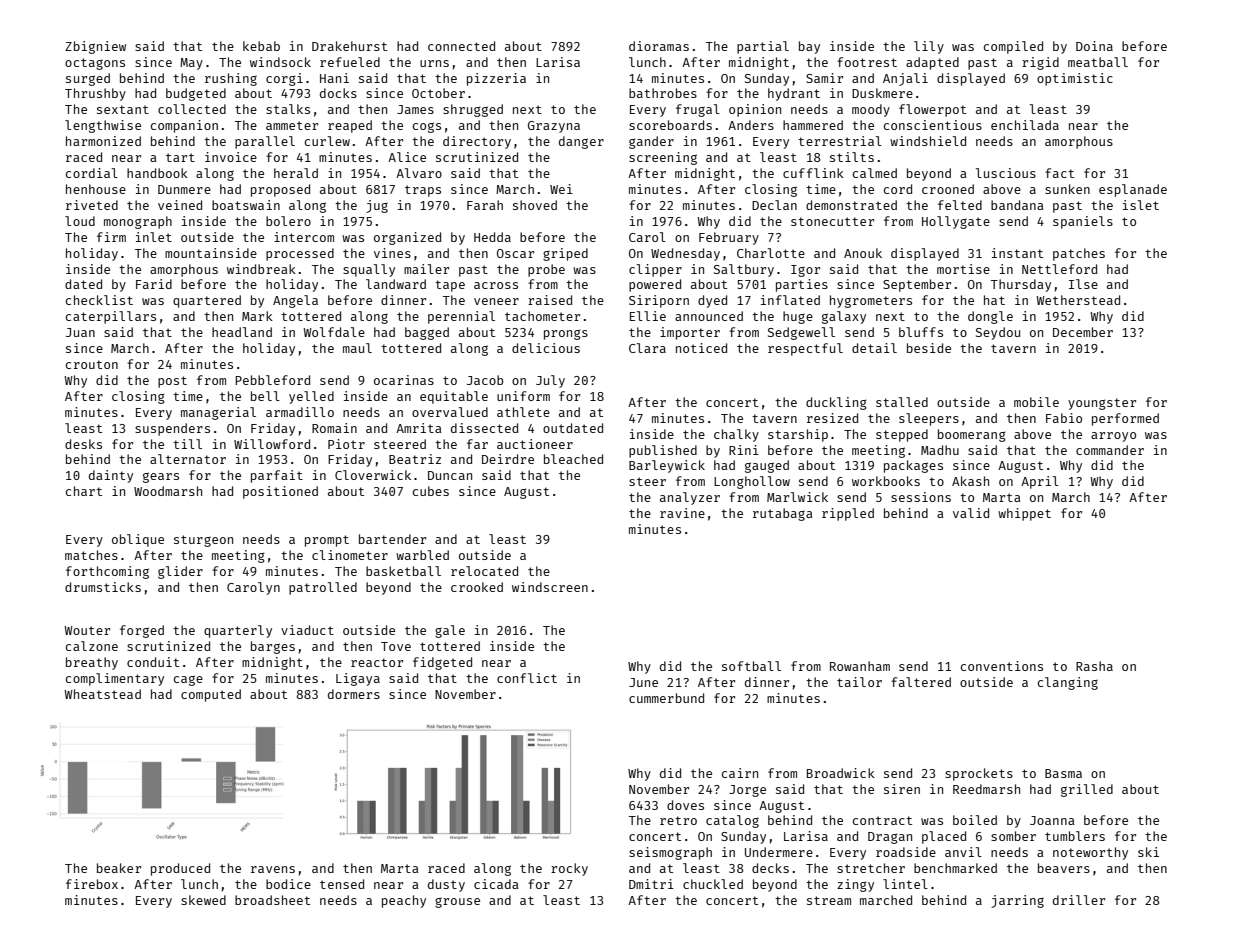 The width and height of the screenshot is (1233, 952). Describe the element at coordinates (203, 900) in the screenshot. I see `skewed` at that location.
